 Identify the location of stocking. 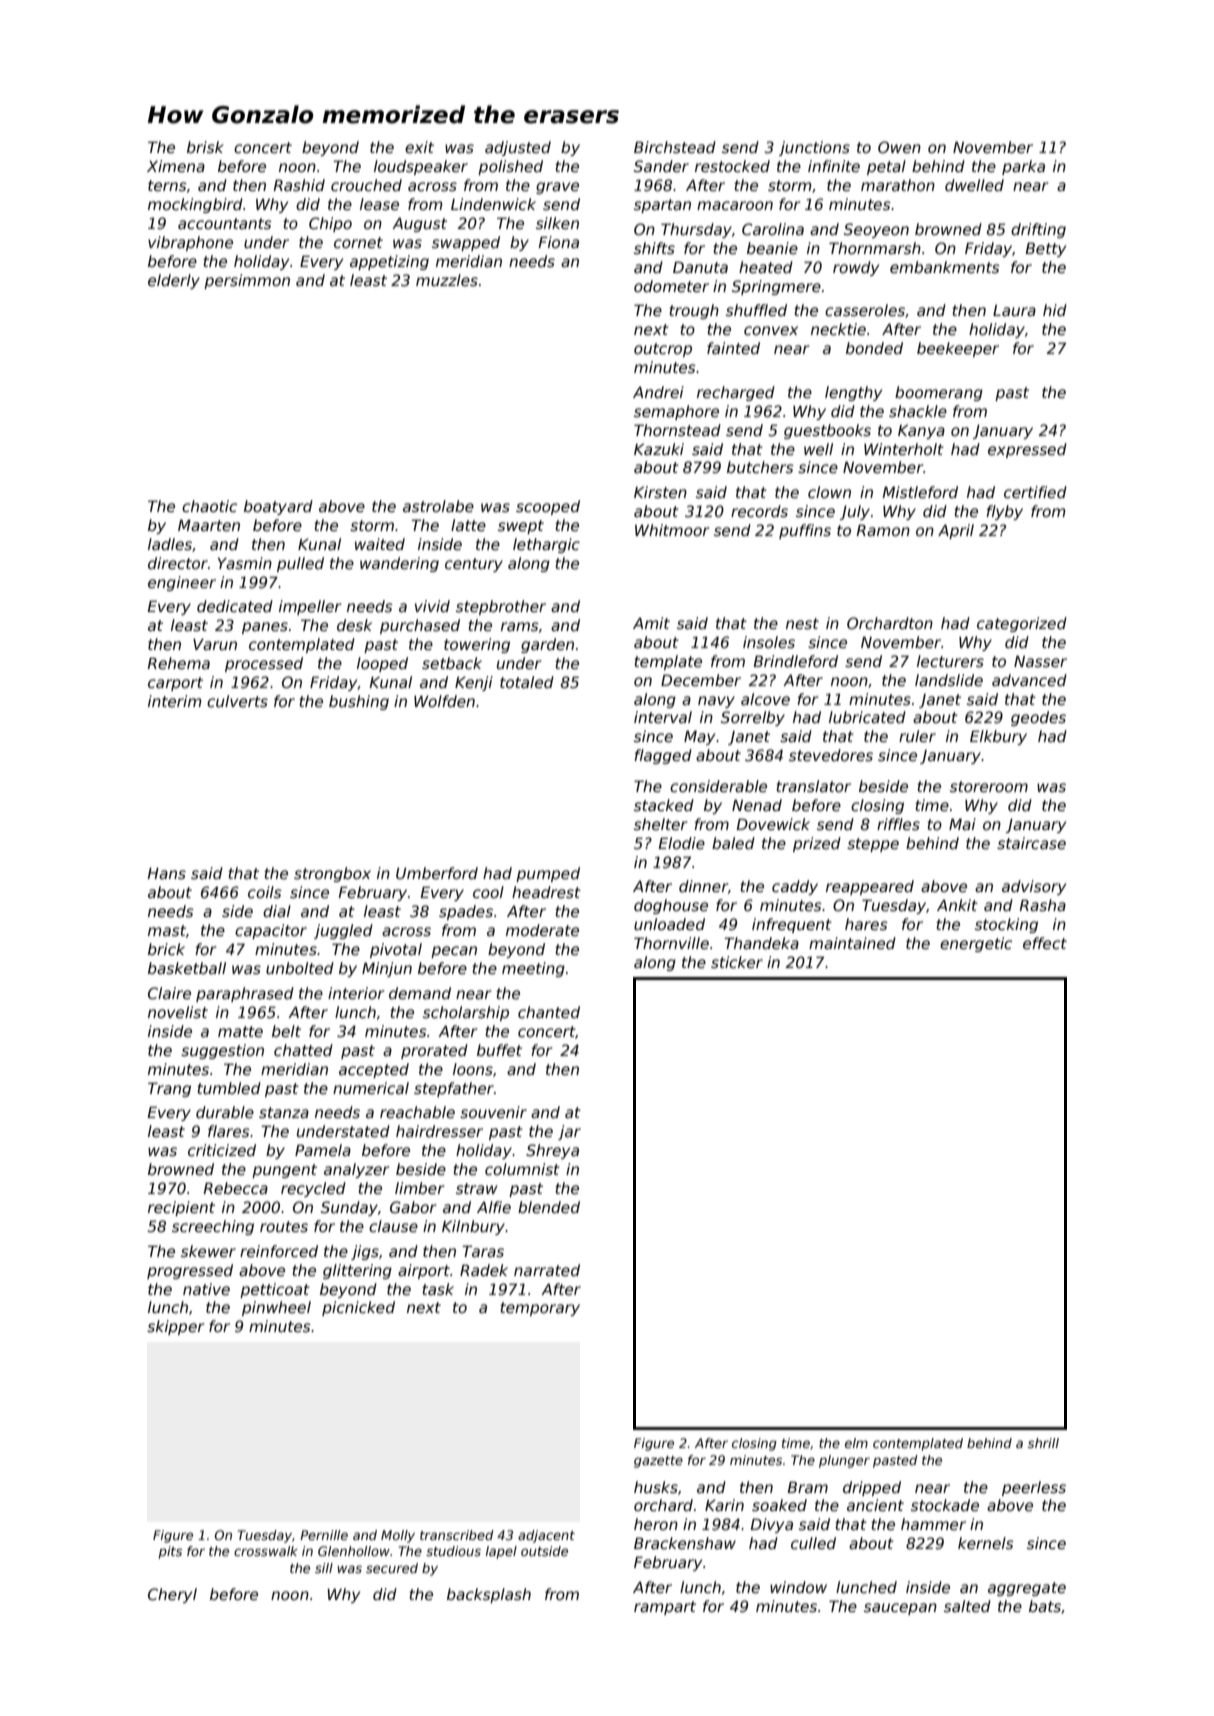
(1006, 925).
